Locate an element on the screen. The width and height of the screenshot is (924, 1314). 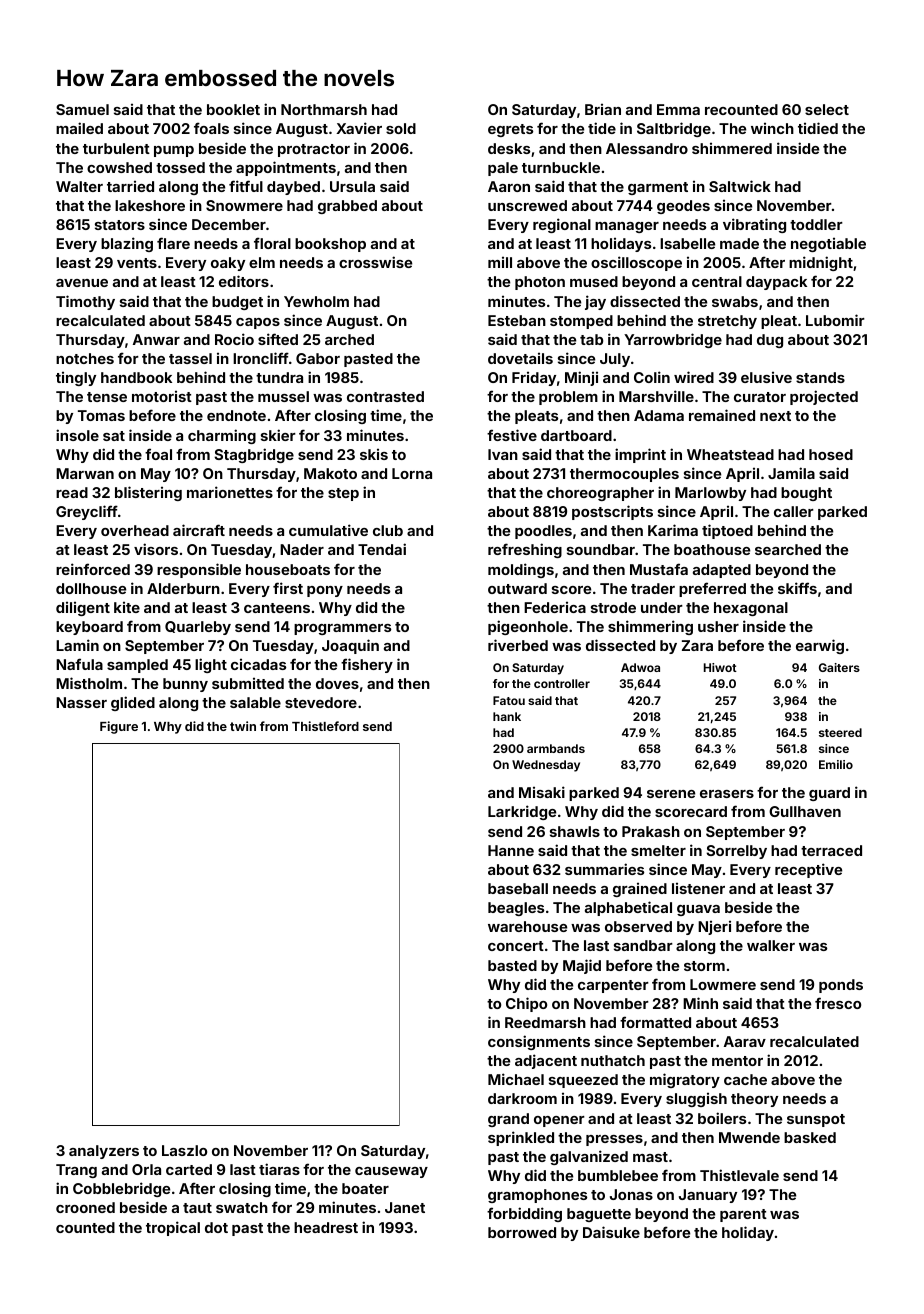
fishery is located at coordinates (367, 665).
